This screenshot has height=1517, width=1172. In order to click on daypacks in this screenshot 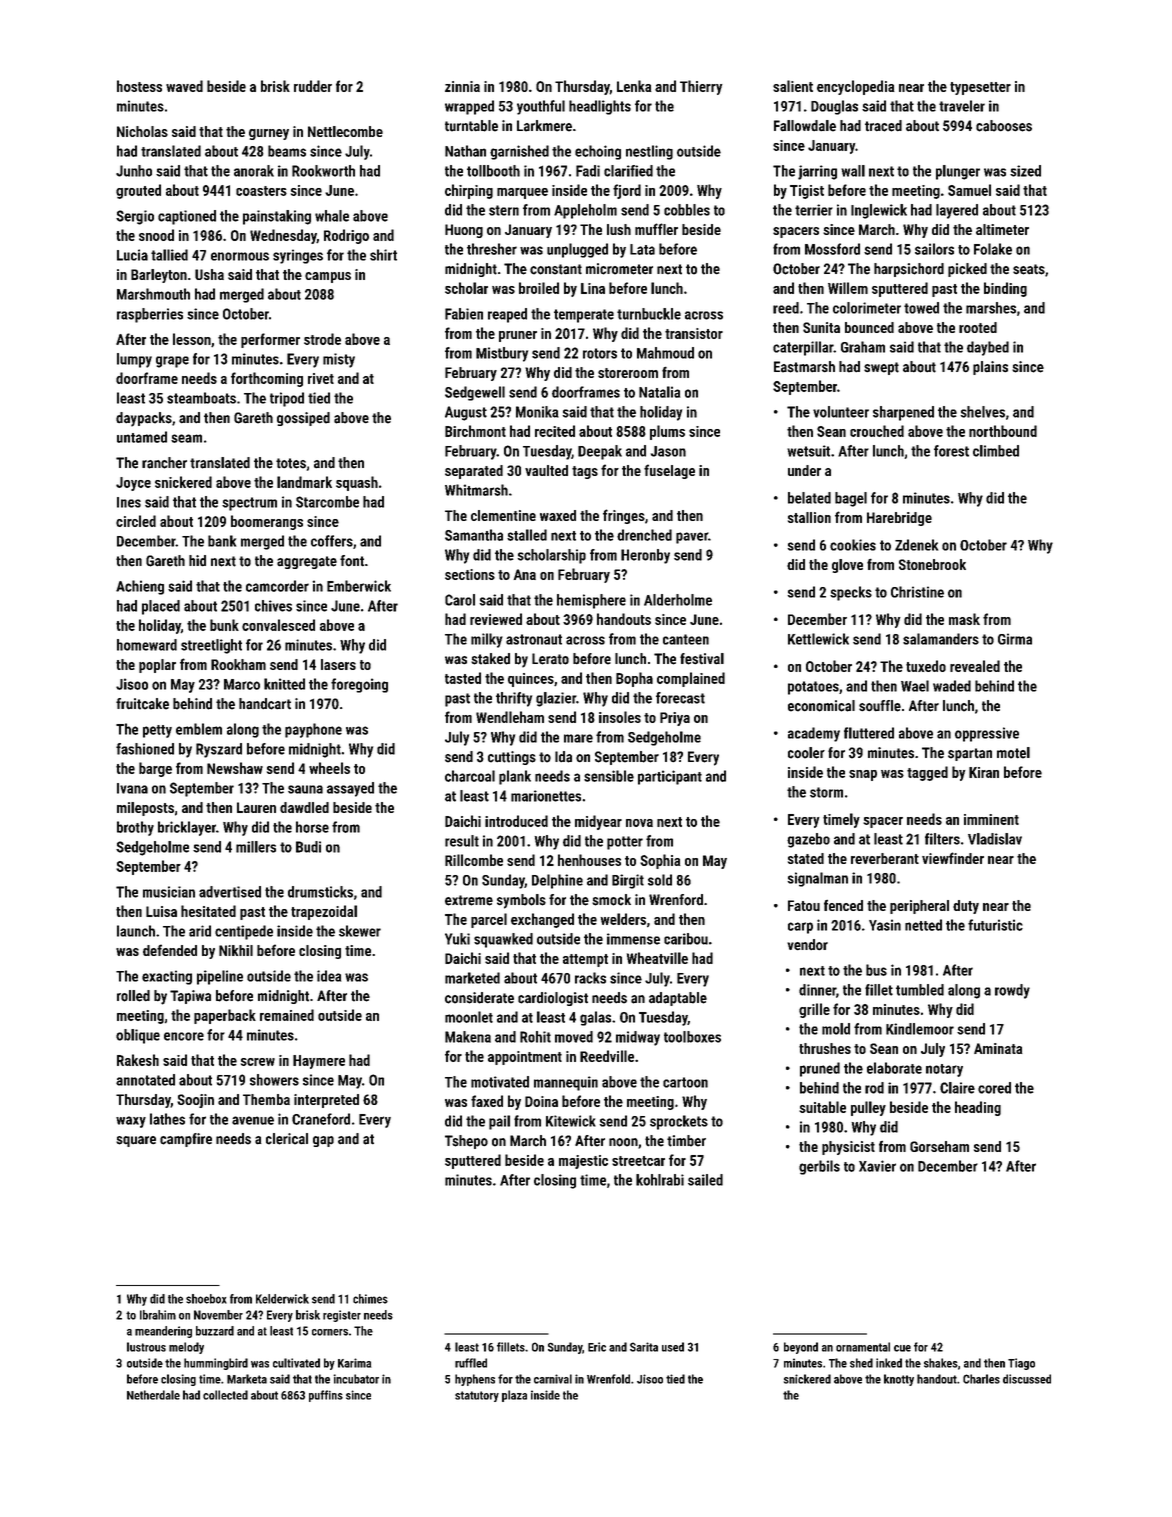, I will do `click(144, 419)`.
